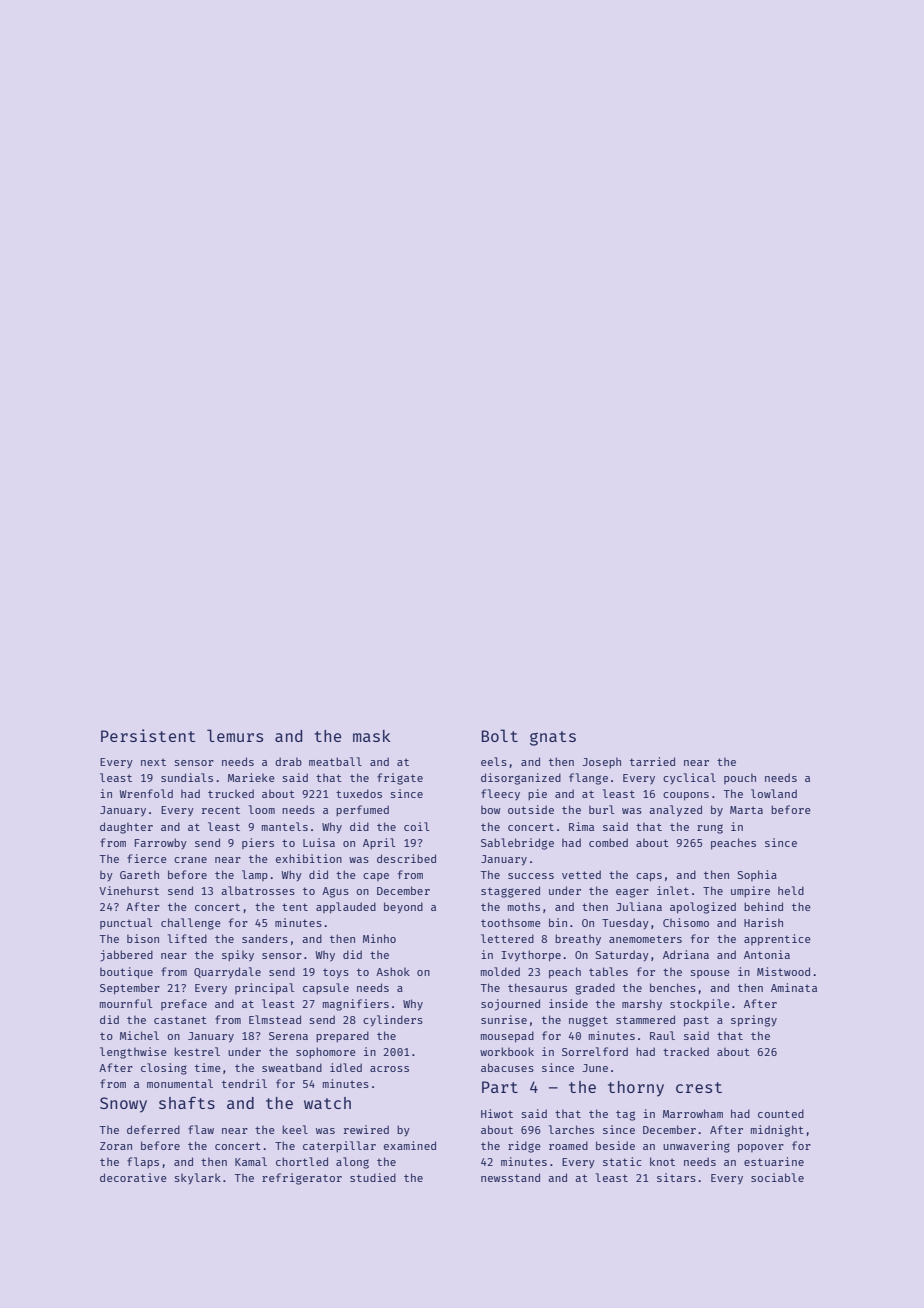 Image resolution: width=924 pixels, height=1308 pixels. Describe the element at coordinates (389, 1069) in the screenshot. I see `across` at that location.
